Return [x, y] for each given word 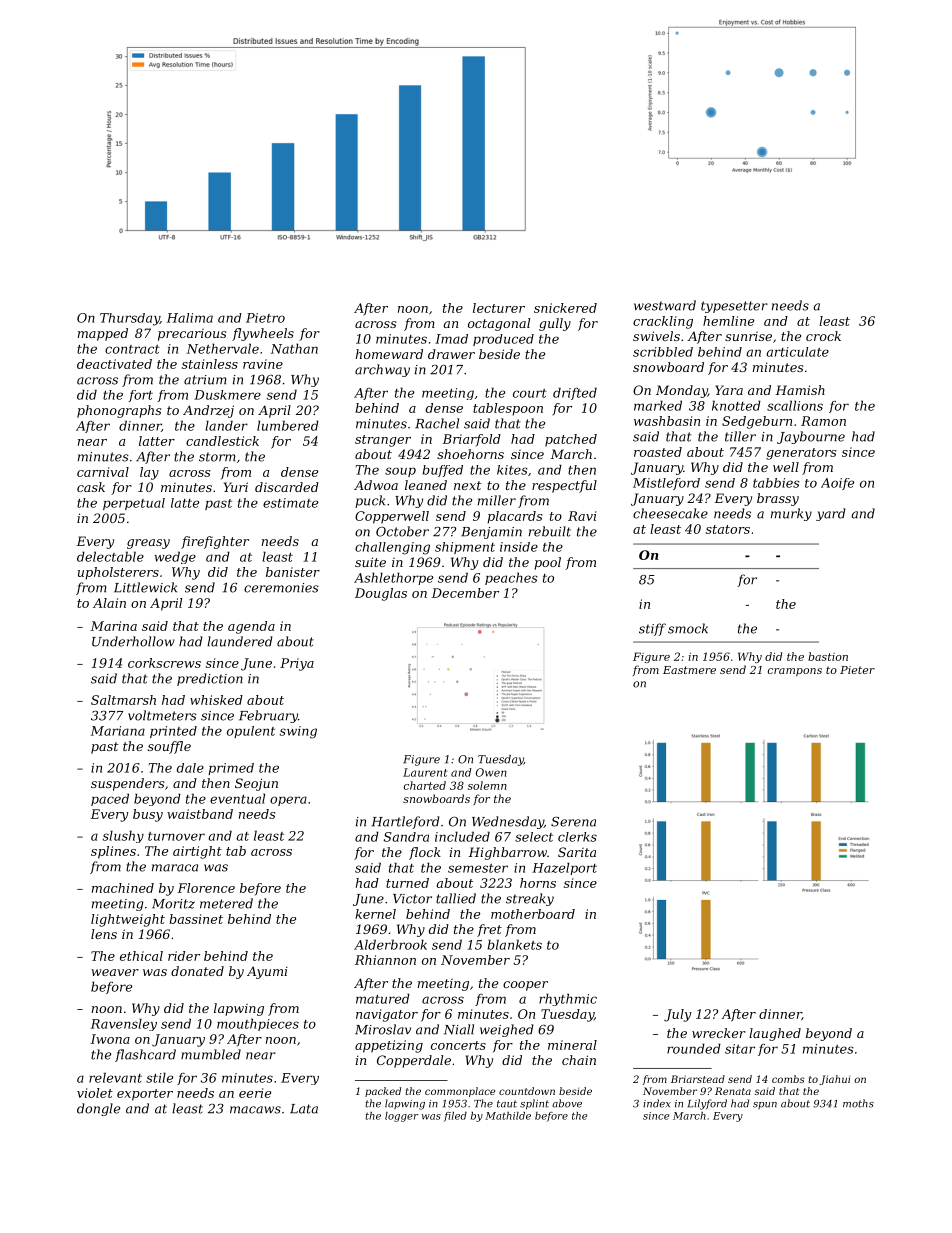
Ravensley [124, 1024]
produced [503, 340]
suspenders [127, 784]
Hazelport [564, 868]
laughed [775, 1034]
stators [728, 529]
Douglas [381, 594]
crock [823, 336]
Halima [190, 318]
